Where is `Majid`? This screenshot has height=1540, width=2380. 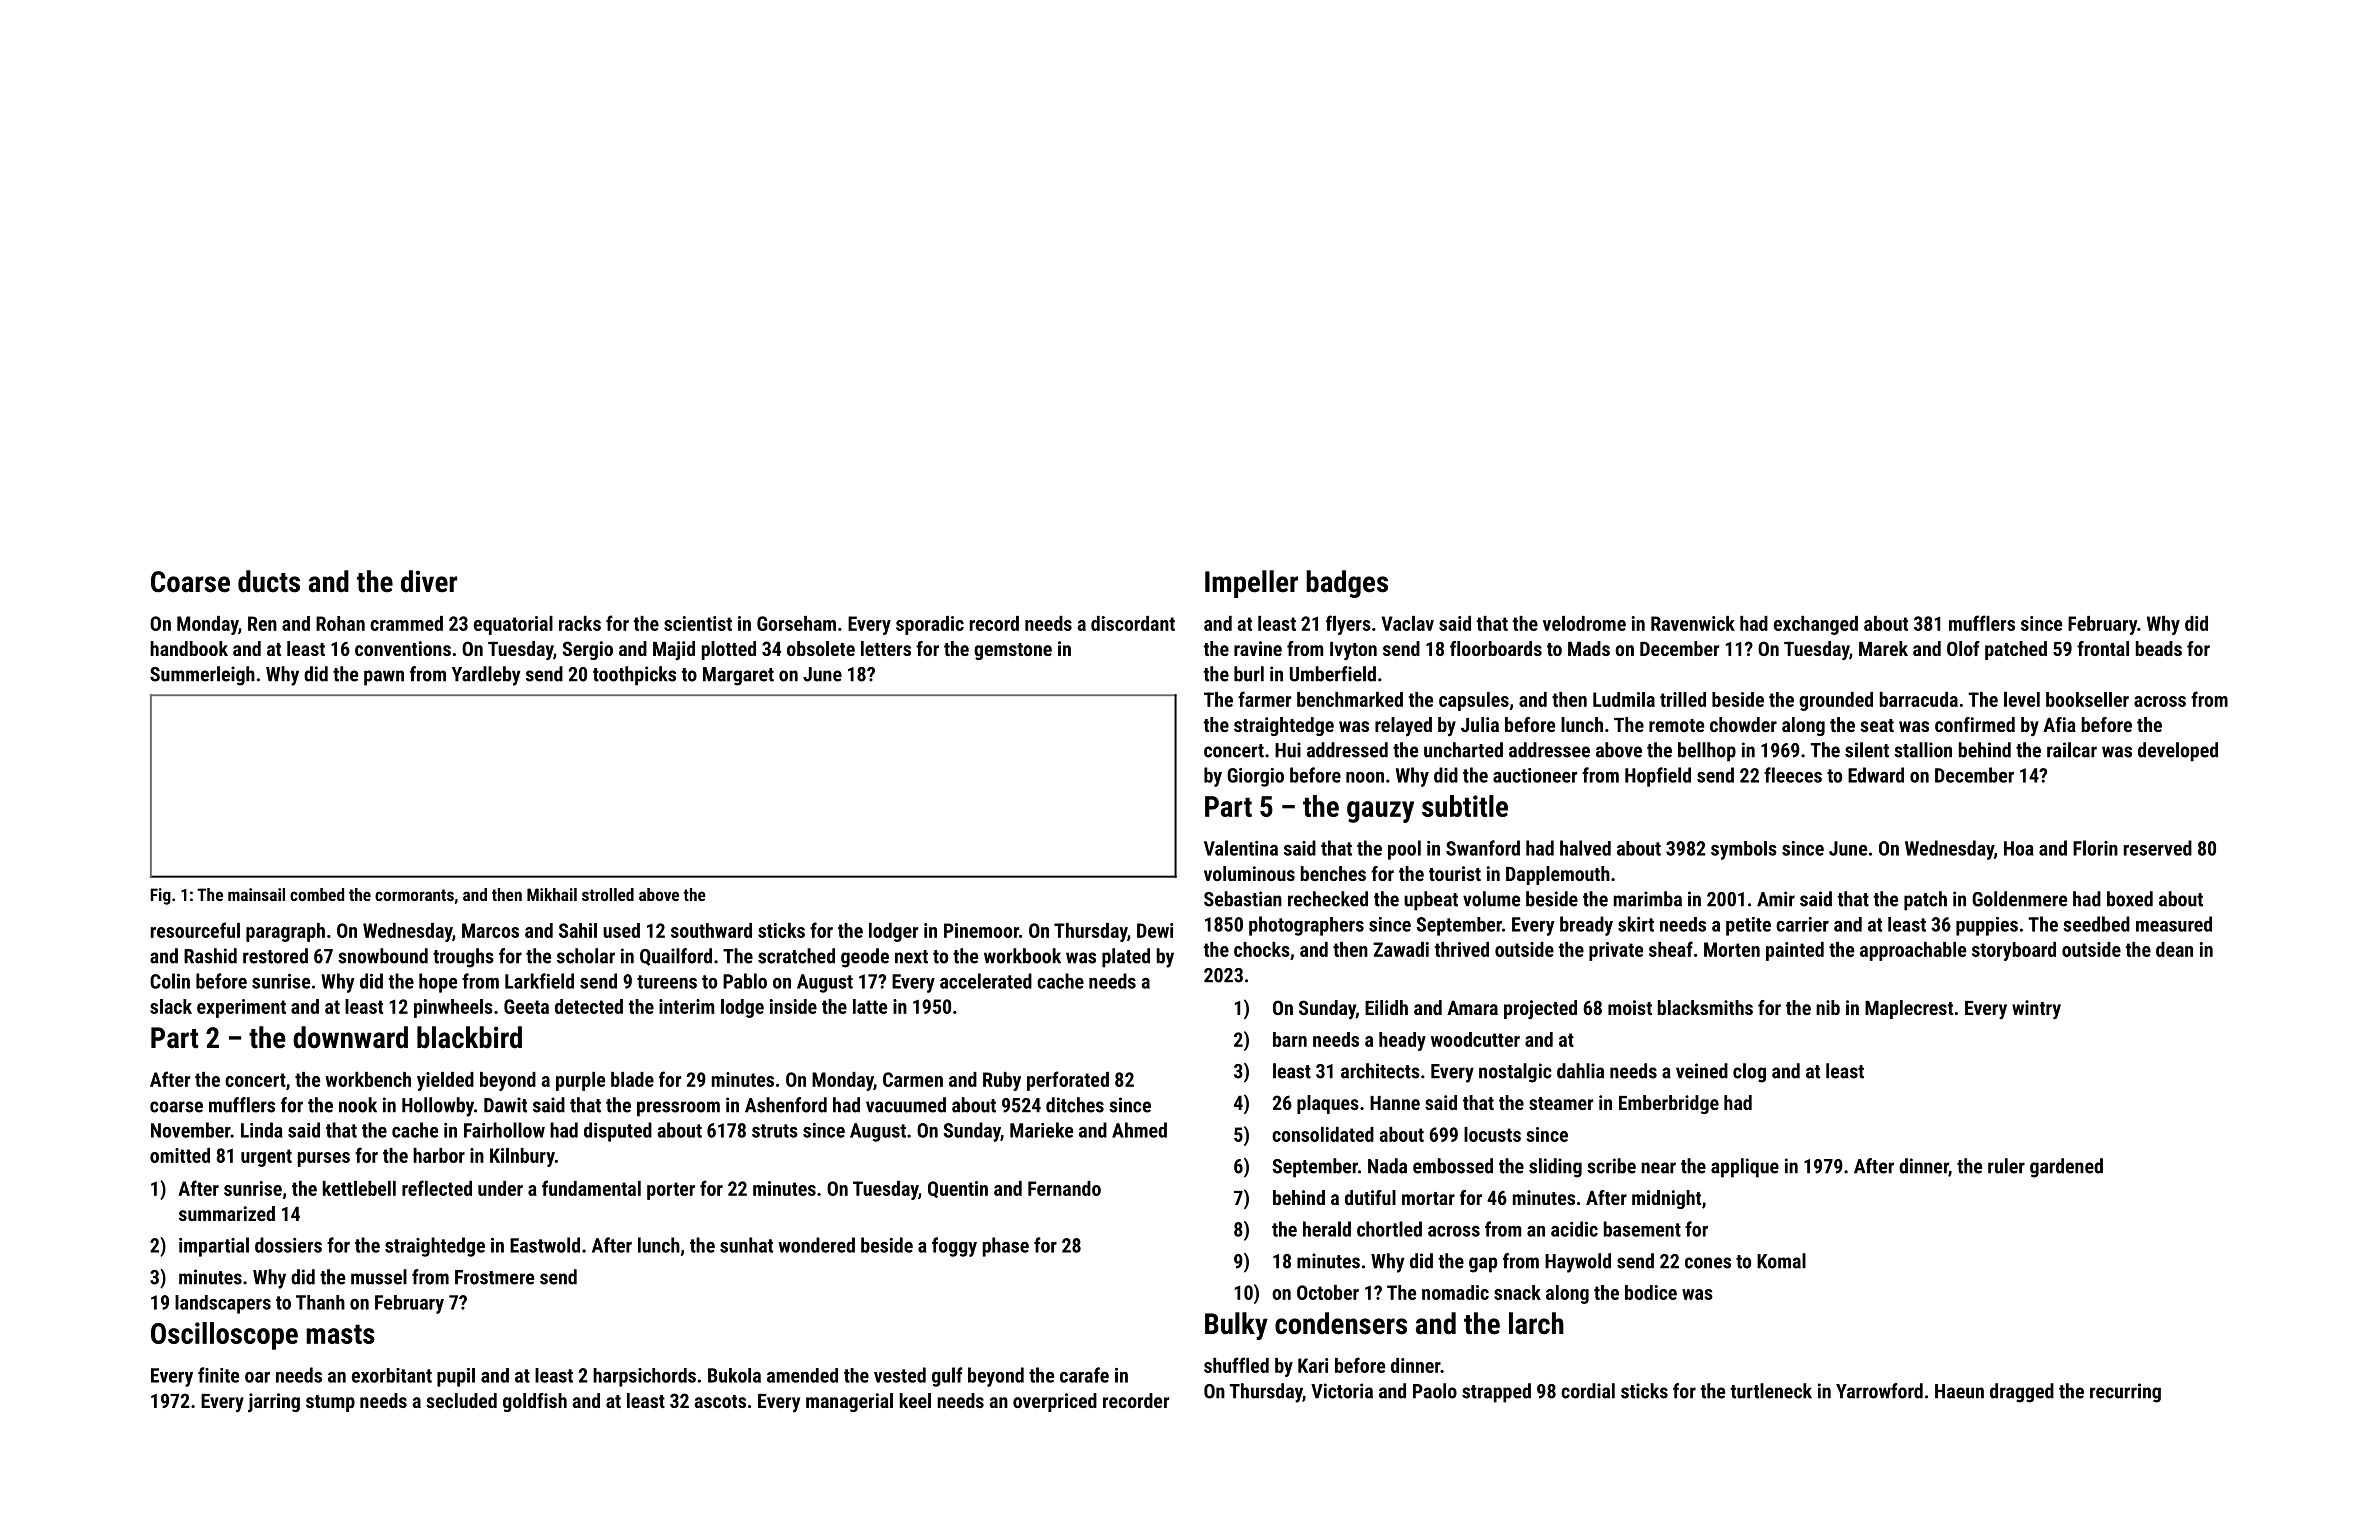
Majid is located at coordinates (674, 650).
